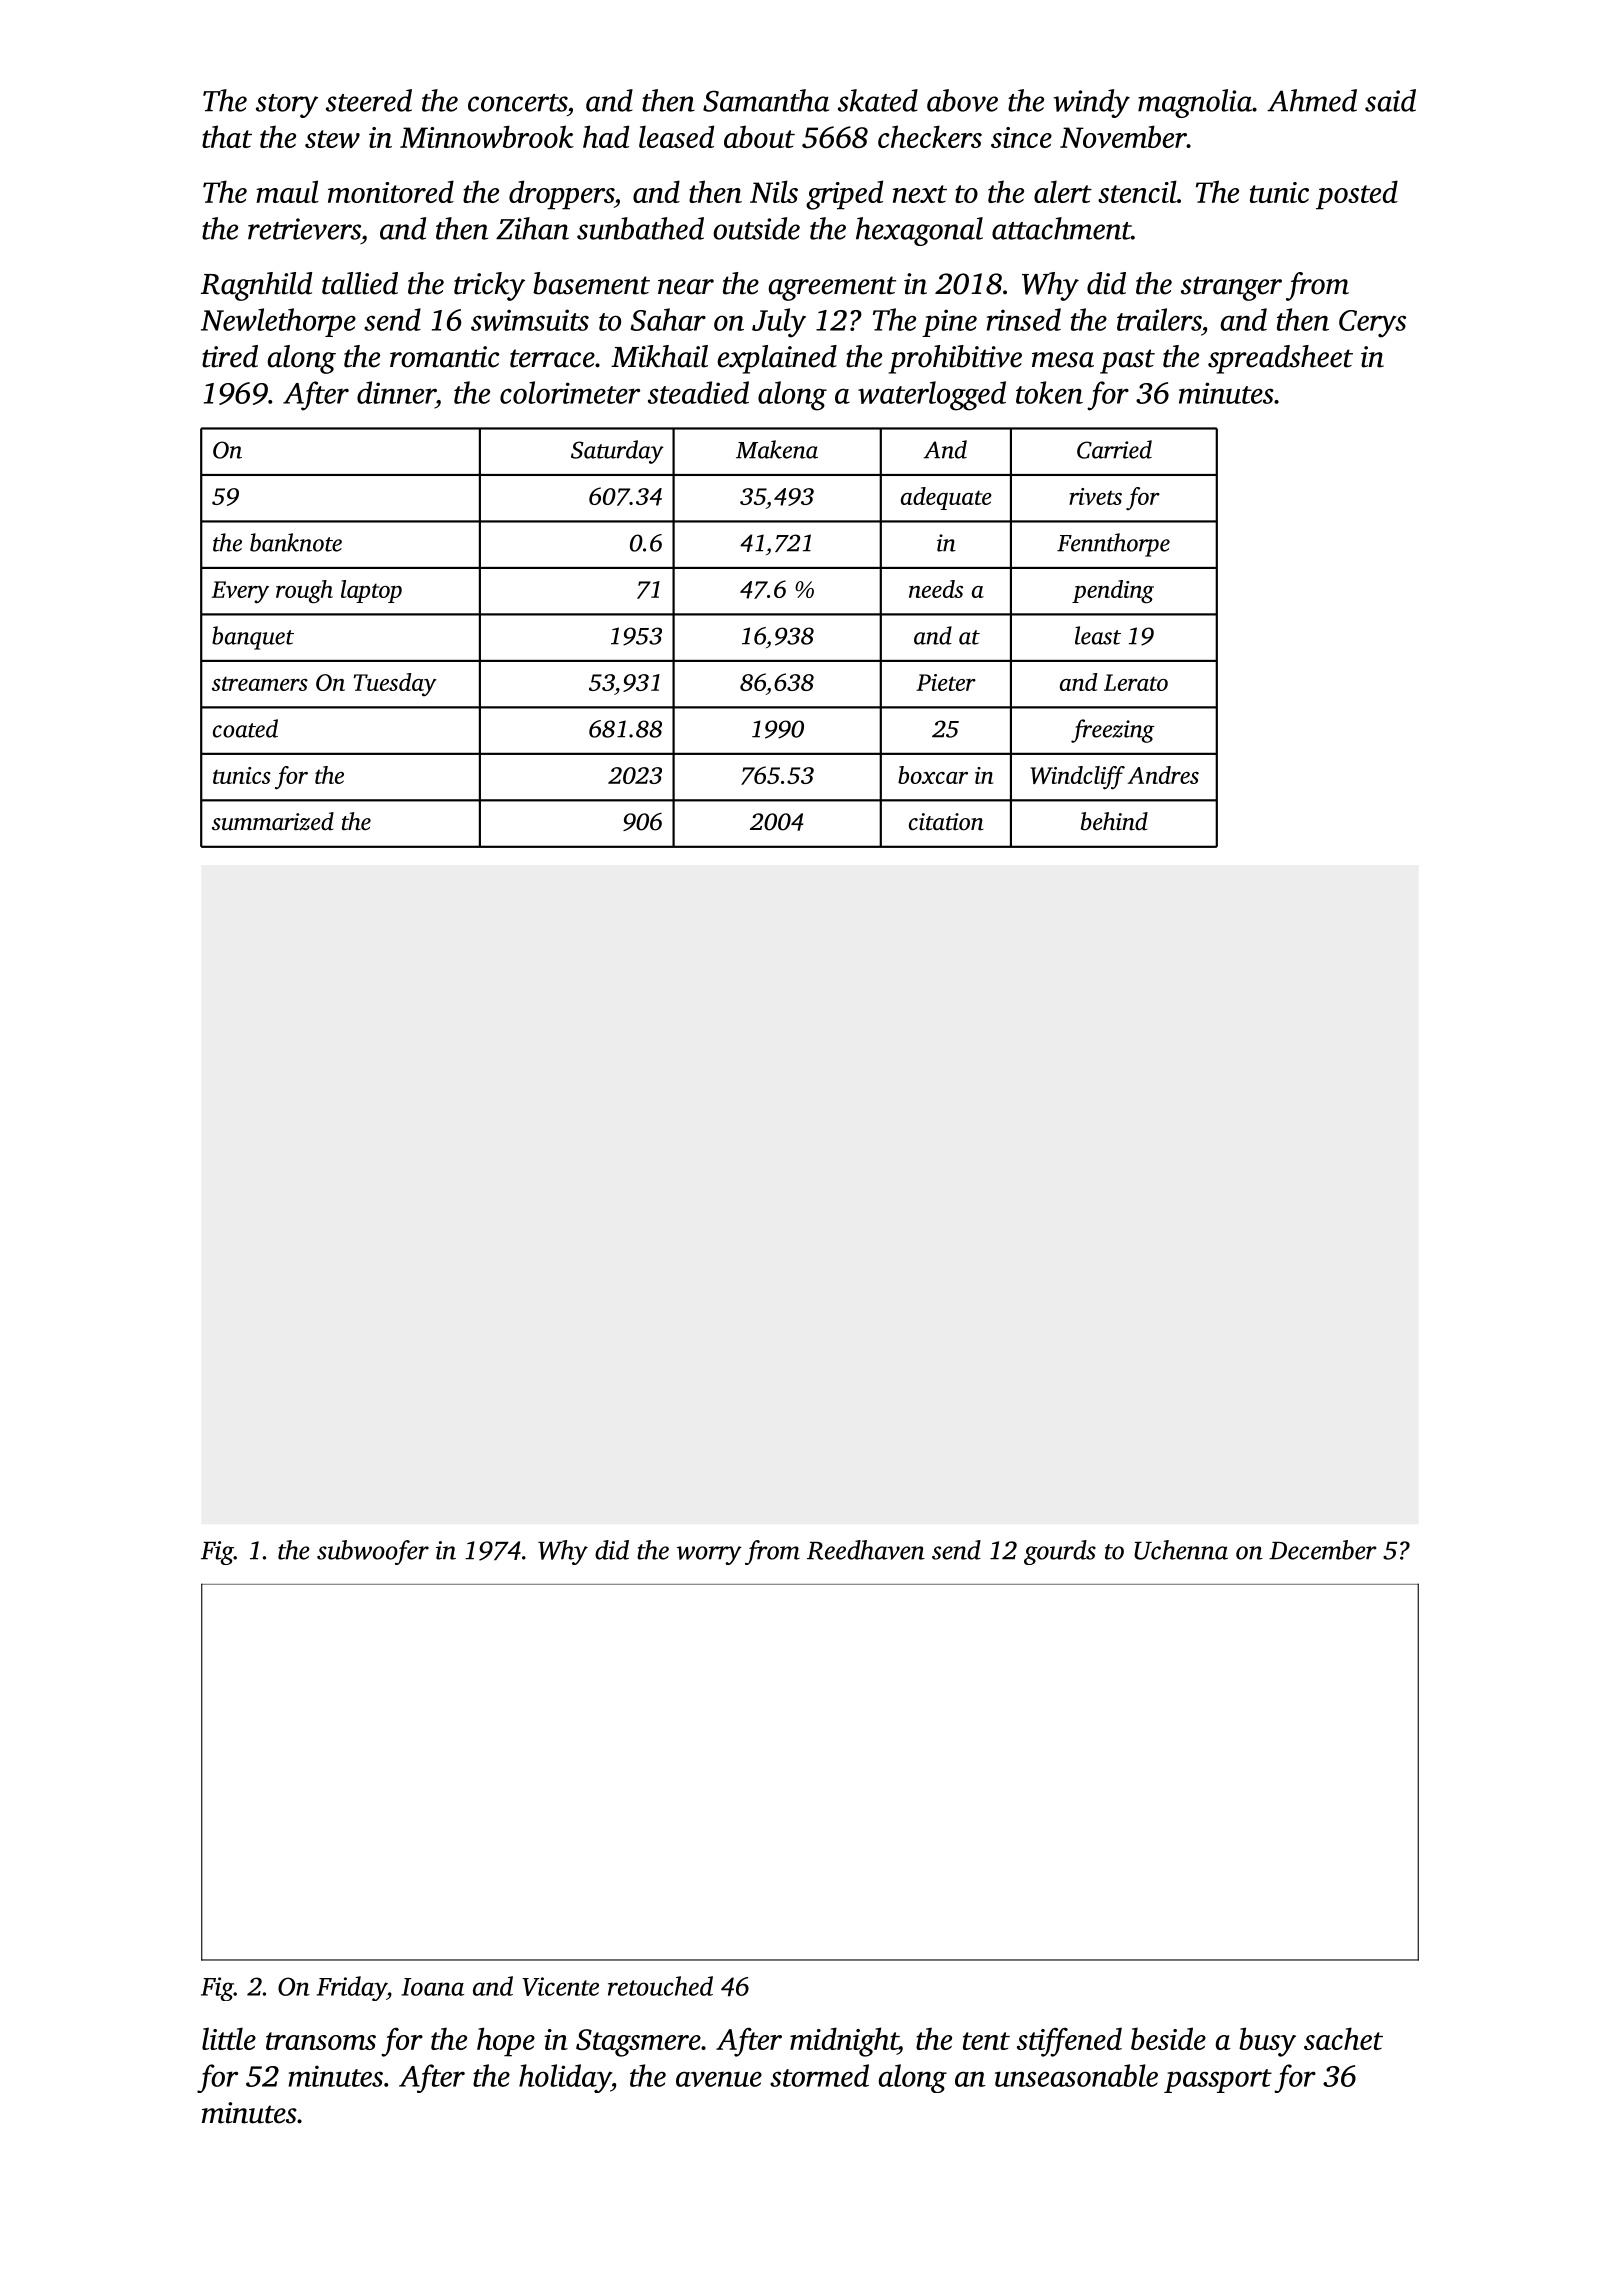  What do you see at coordinates (719, 2079) in the screenshot?
I see `avenue` at bounding box center [719, 2079].
